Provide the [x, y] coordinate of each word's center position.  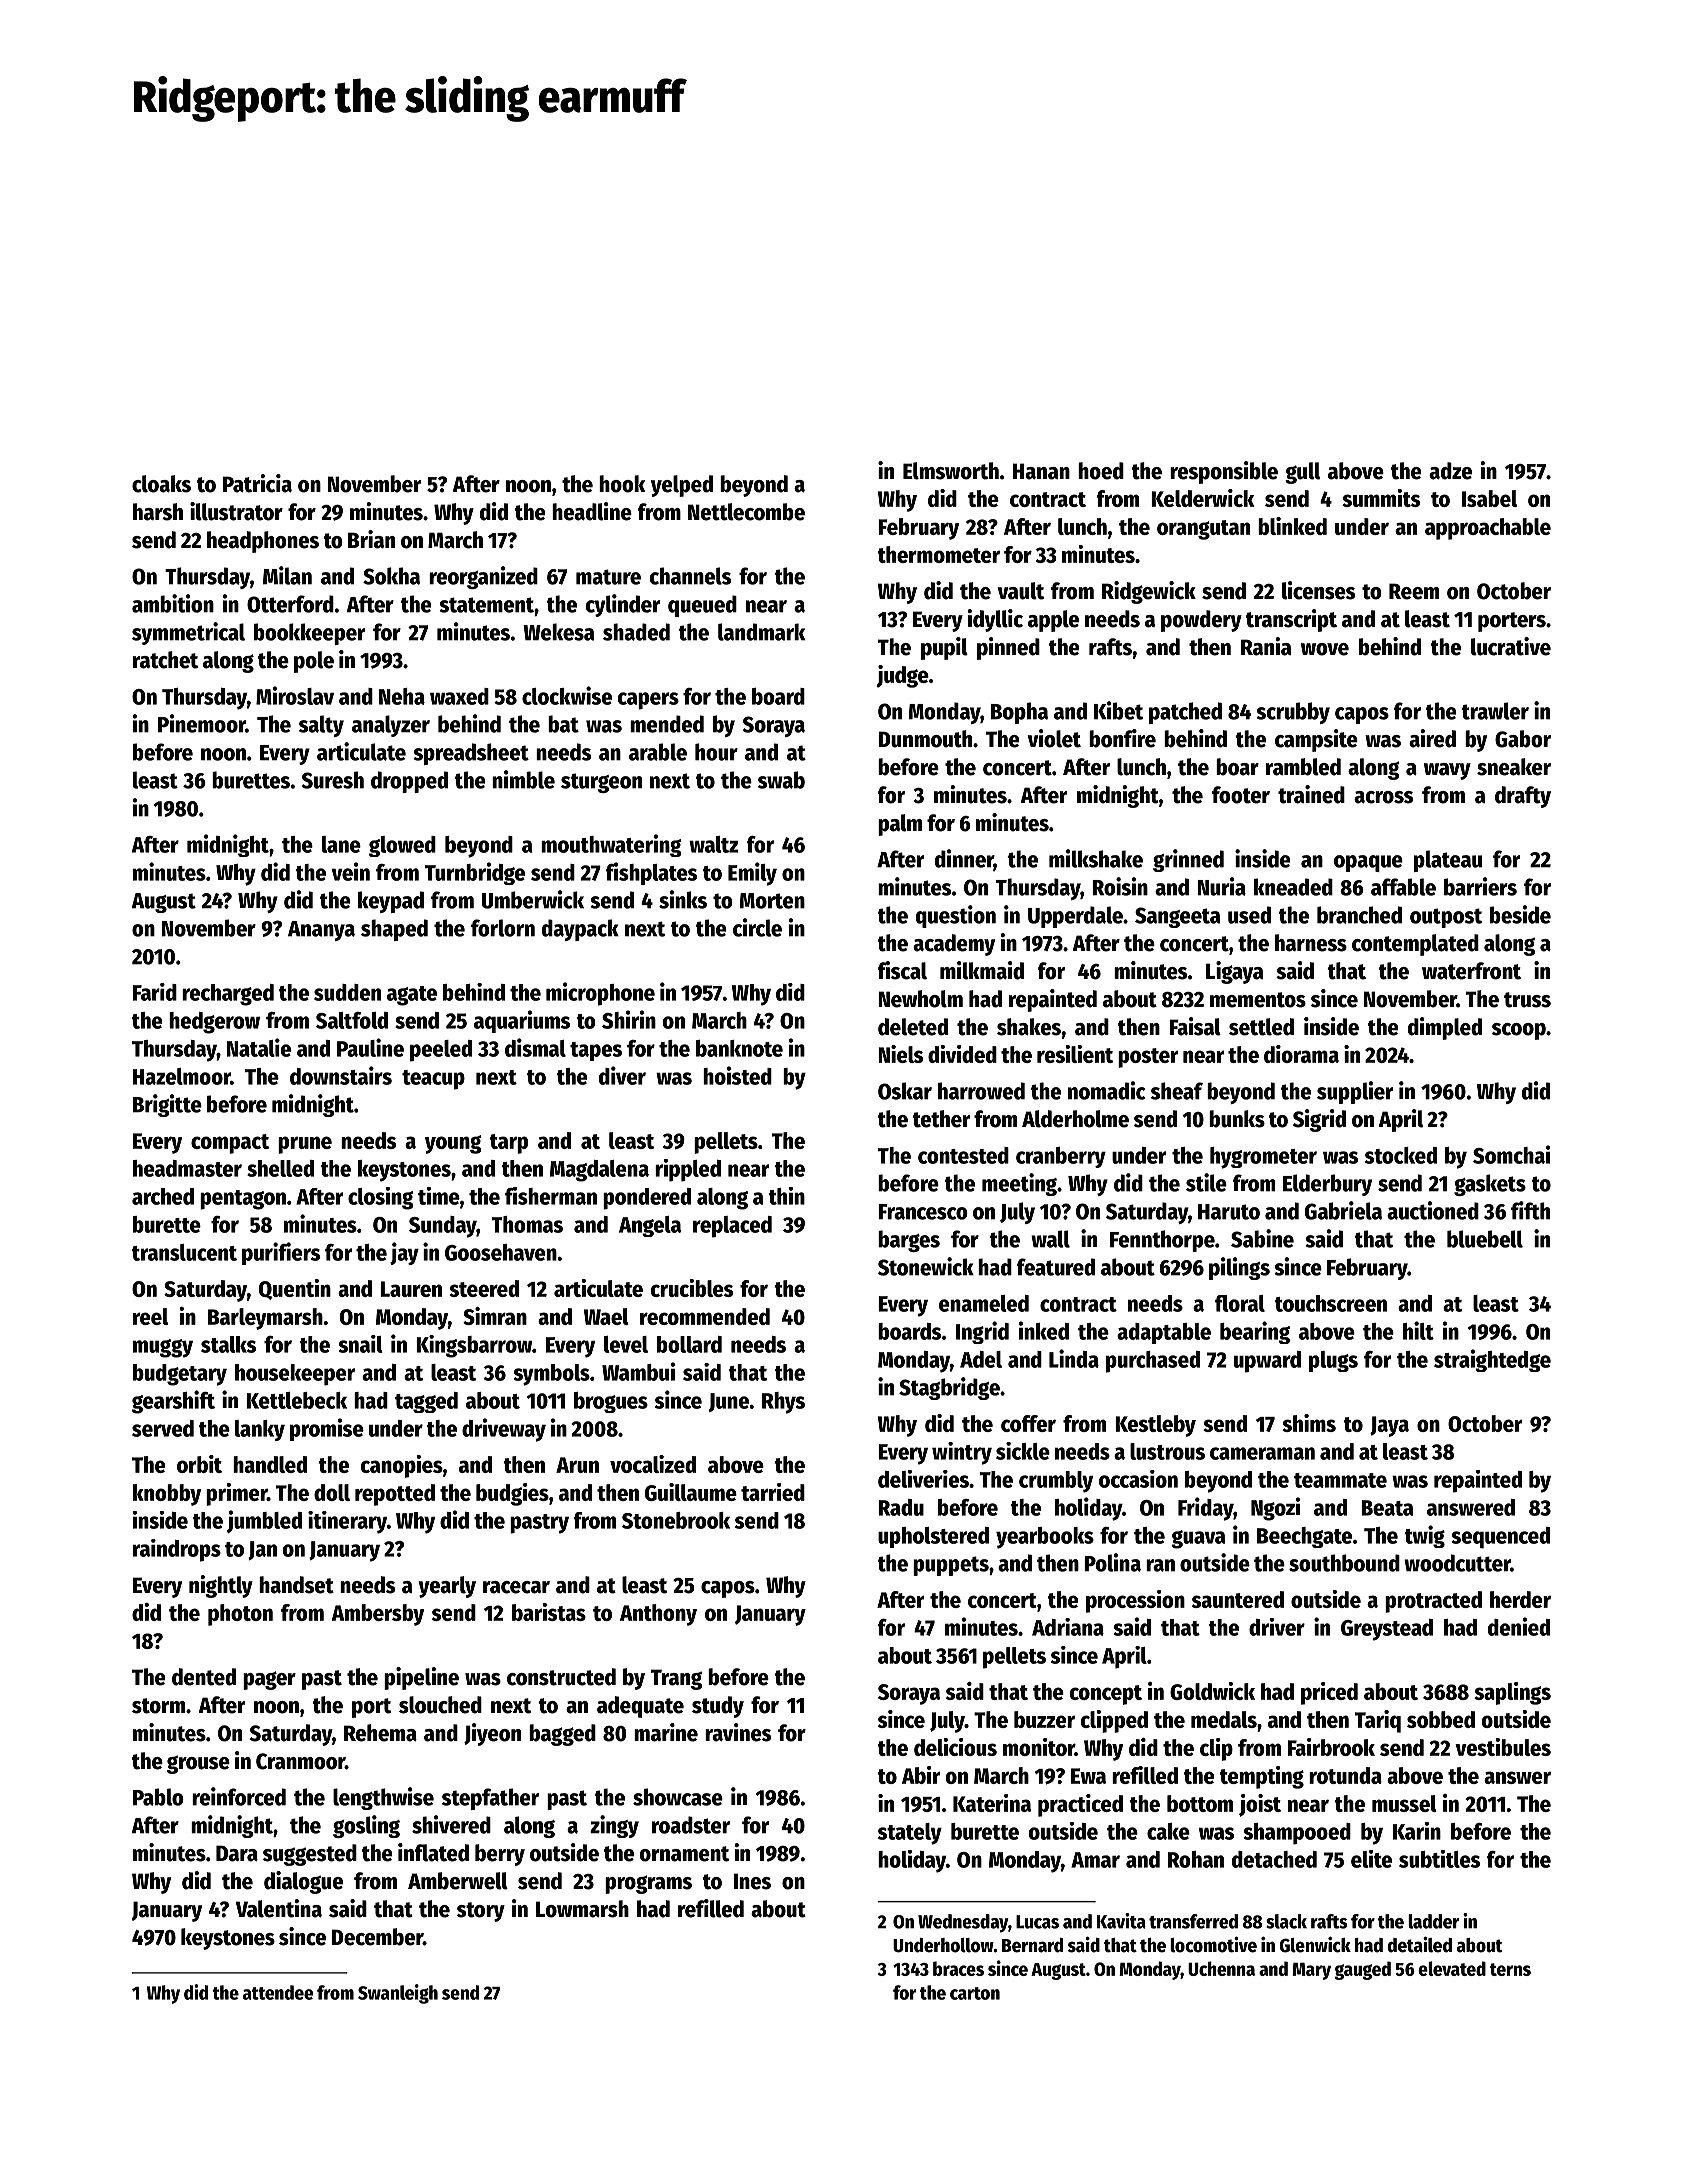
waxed [459, 696]
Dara [237, 1853]
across [1383, 797]
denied [1519, 1626]
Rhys [783, 1403]
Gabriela [1343, 1210]
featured [1056, 1267]
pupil [944, 648]
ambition [173, 603]
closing [381, 1198]
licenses [1318, 590]
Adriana [1068, 1627]
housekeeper [295, 1375]
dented [204, 1677]
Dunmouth [925, 739]
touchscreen [1331, 1303]
